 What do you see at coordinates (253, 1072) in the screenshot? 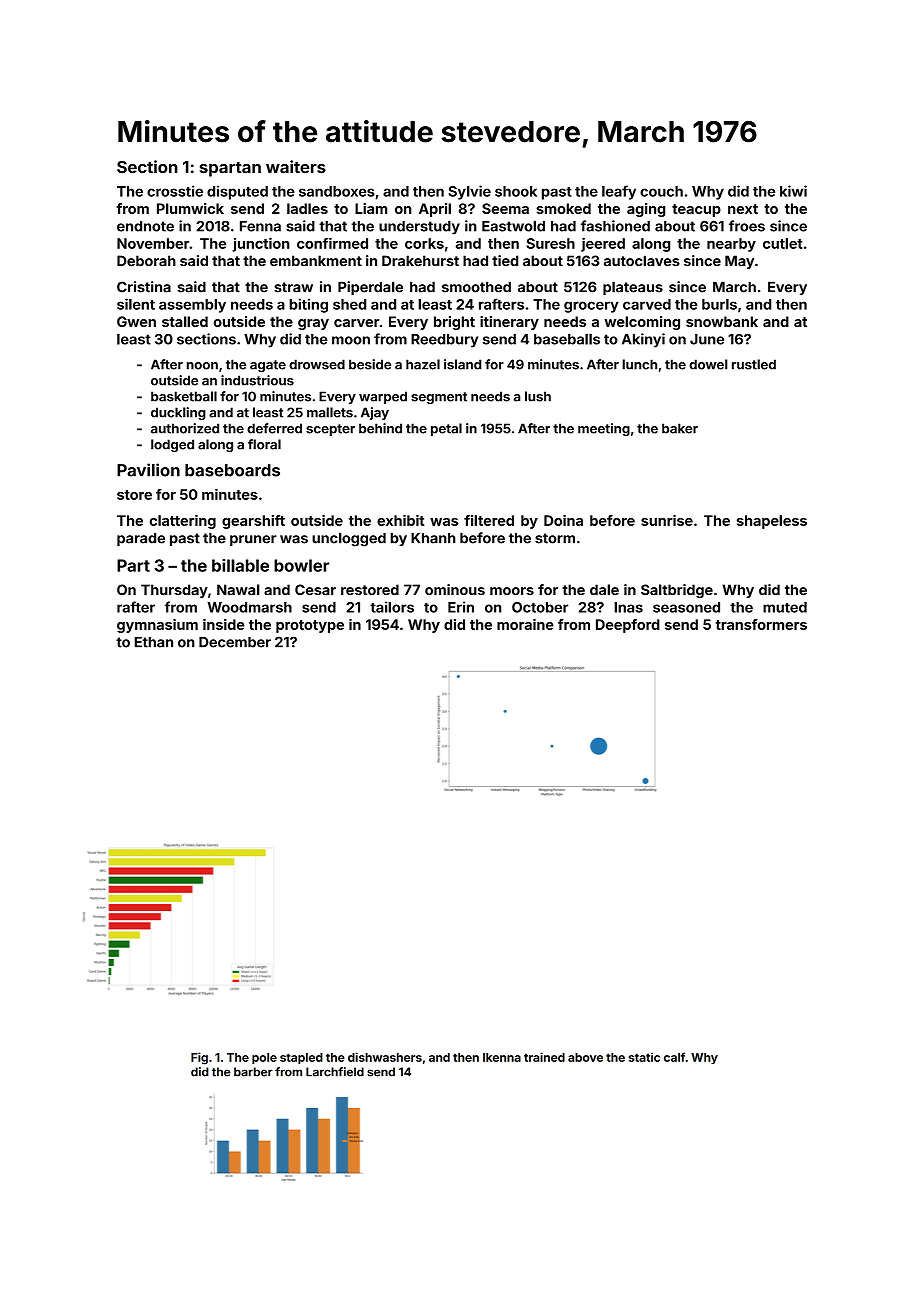
I see `barber` at bounding box center [253, 1072].
